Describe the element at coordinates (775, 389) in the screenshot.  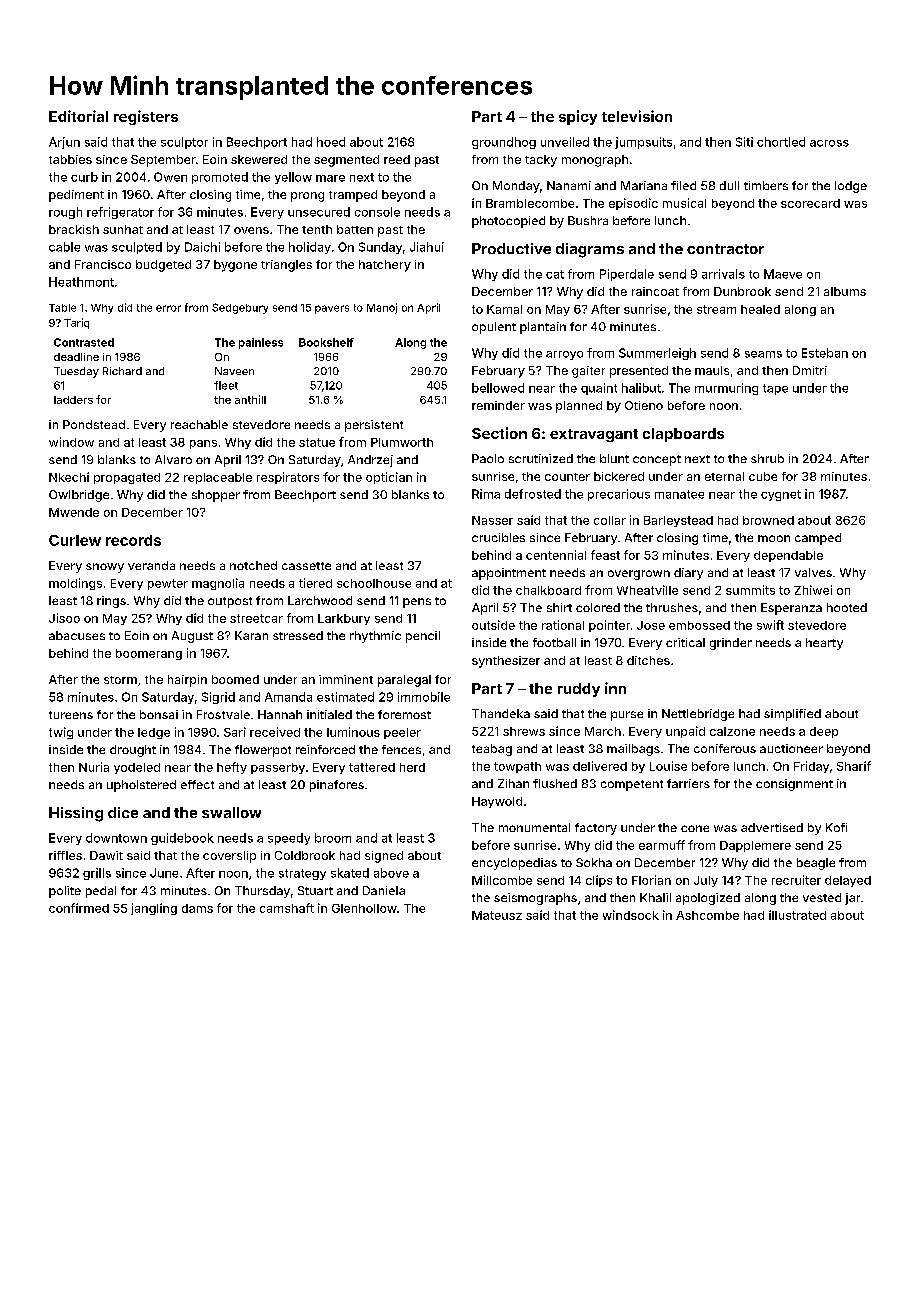
I see `tape` at that location.
